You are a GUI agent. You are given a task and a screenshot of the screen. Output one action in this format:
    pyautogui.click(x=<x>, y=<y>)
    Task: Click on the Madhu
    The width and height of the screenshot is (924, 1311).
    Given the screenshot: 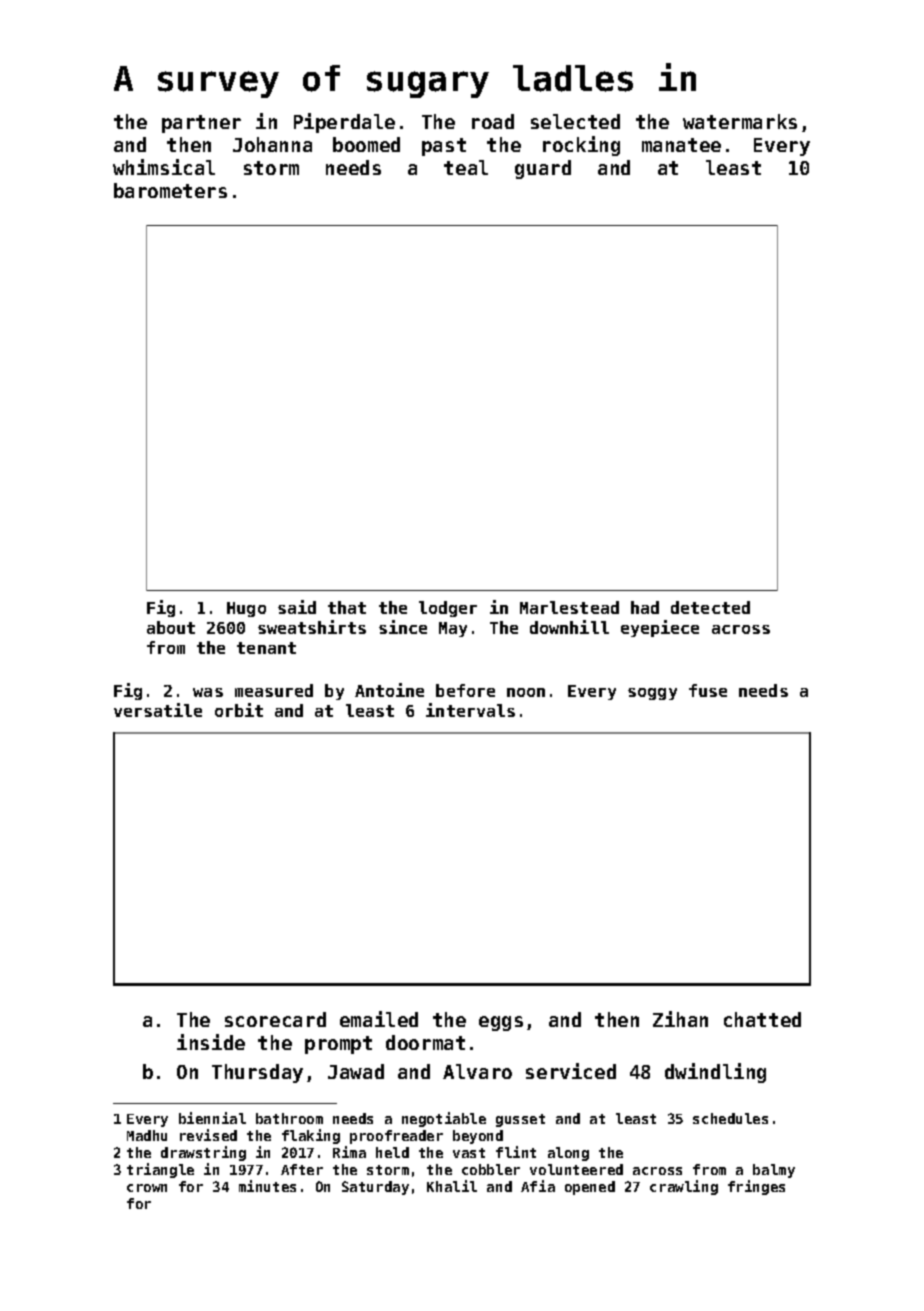 What is the action you would take?
    pyautogui.click(x=147, y=1135)
